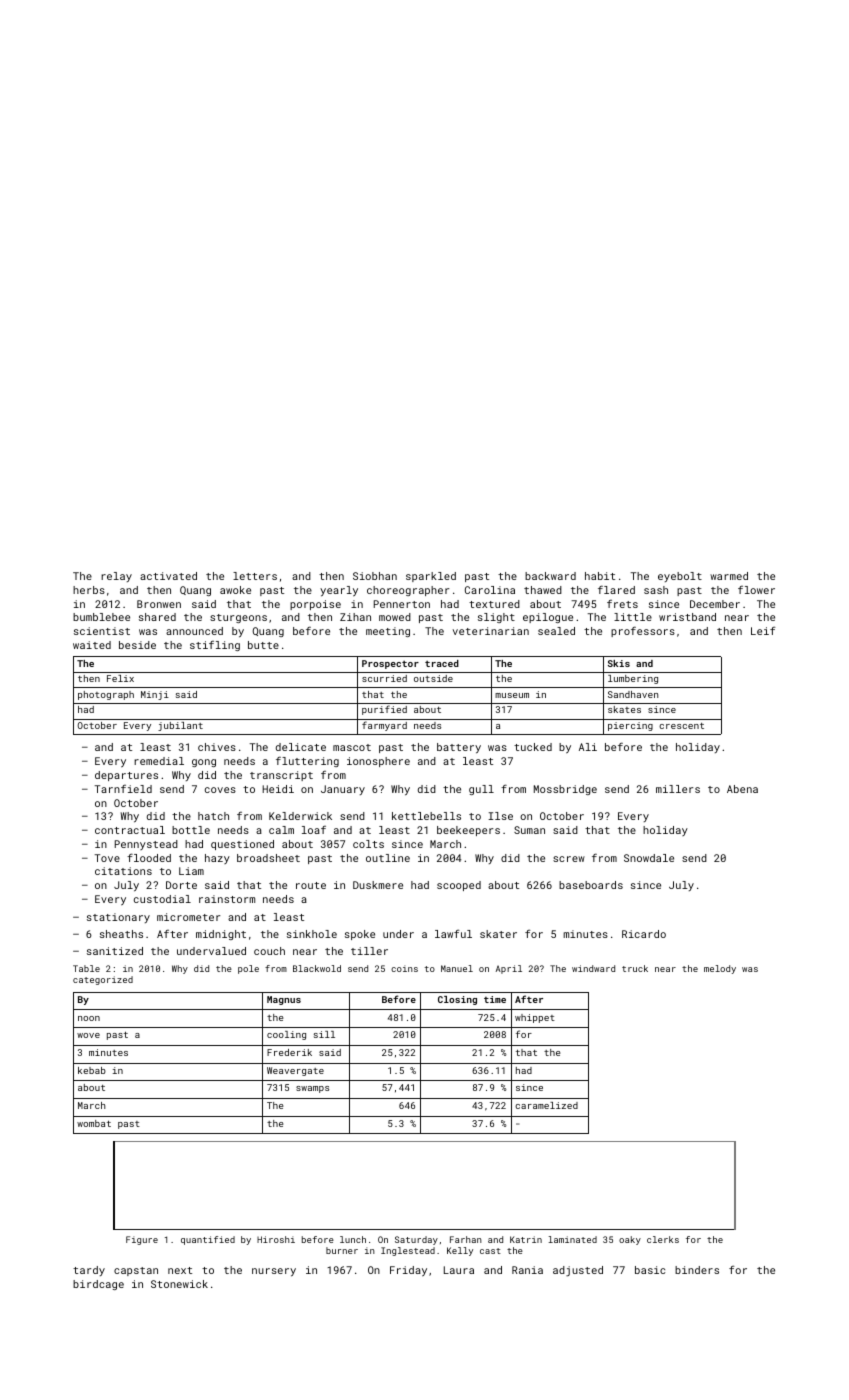 The image size is (849, 1400). What do you see at coordinates (729, 576) in the document?
I see `warmed` at bounding box center [729, 576].
